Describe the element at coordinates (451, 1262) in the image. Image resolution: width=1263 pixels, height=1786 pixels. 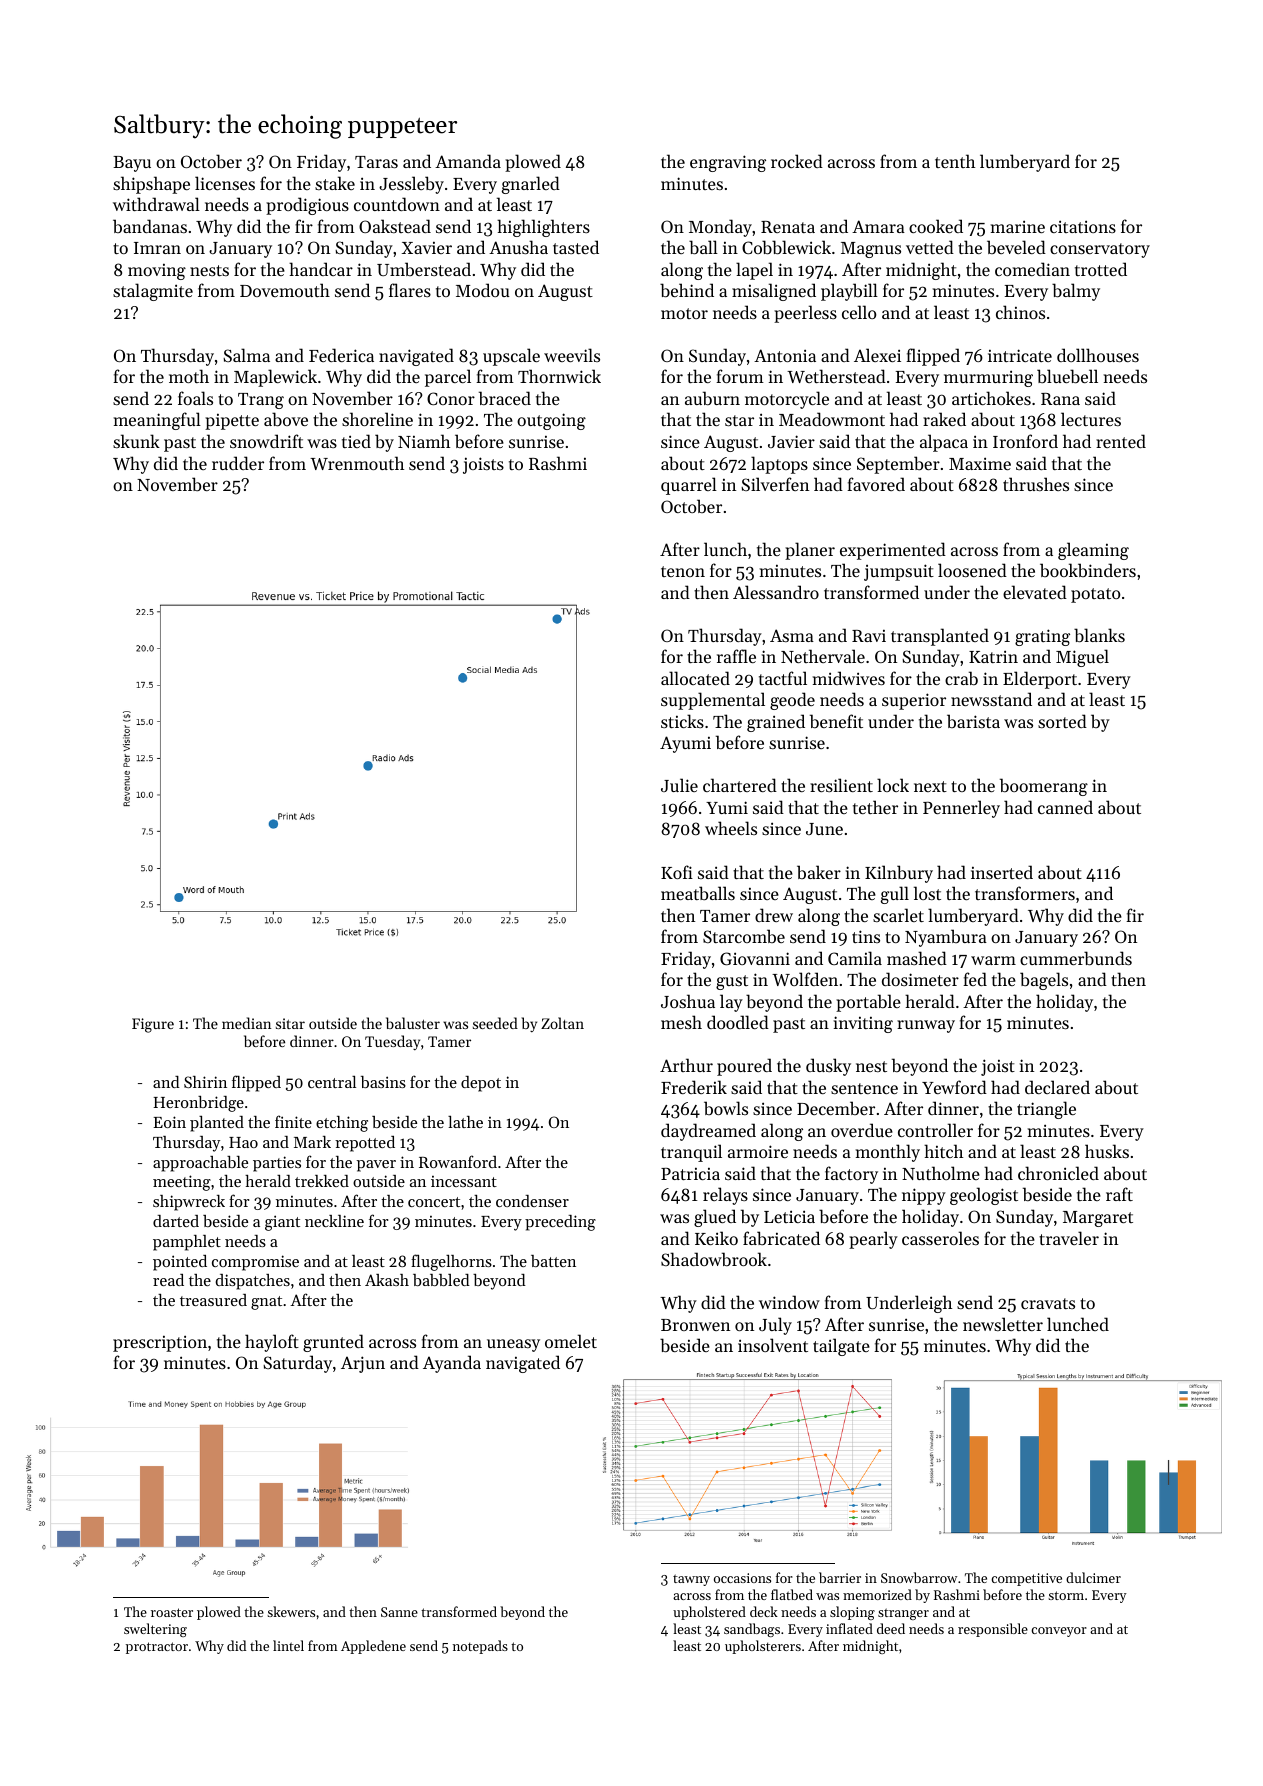
I see `flugelhorns` at that location.
